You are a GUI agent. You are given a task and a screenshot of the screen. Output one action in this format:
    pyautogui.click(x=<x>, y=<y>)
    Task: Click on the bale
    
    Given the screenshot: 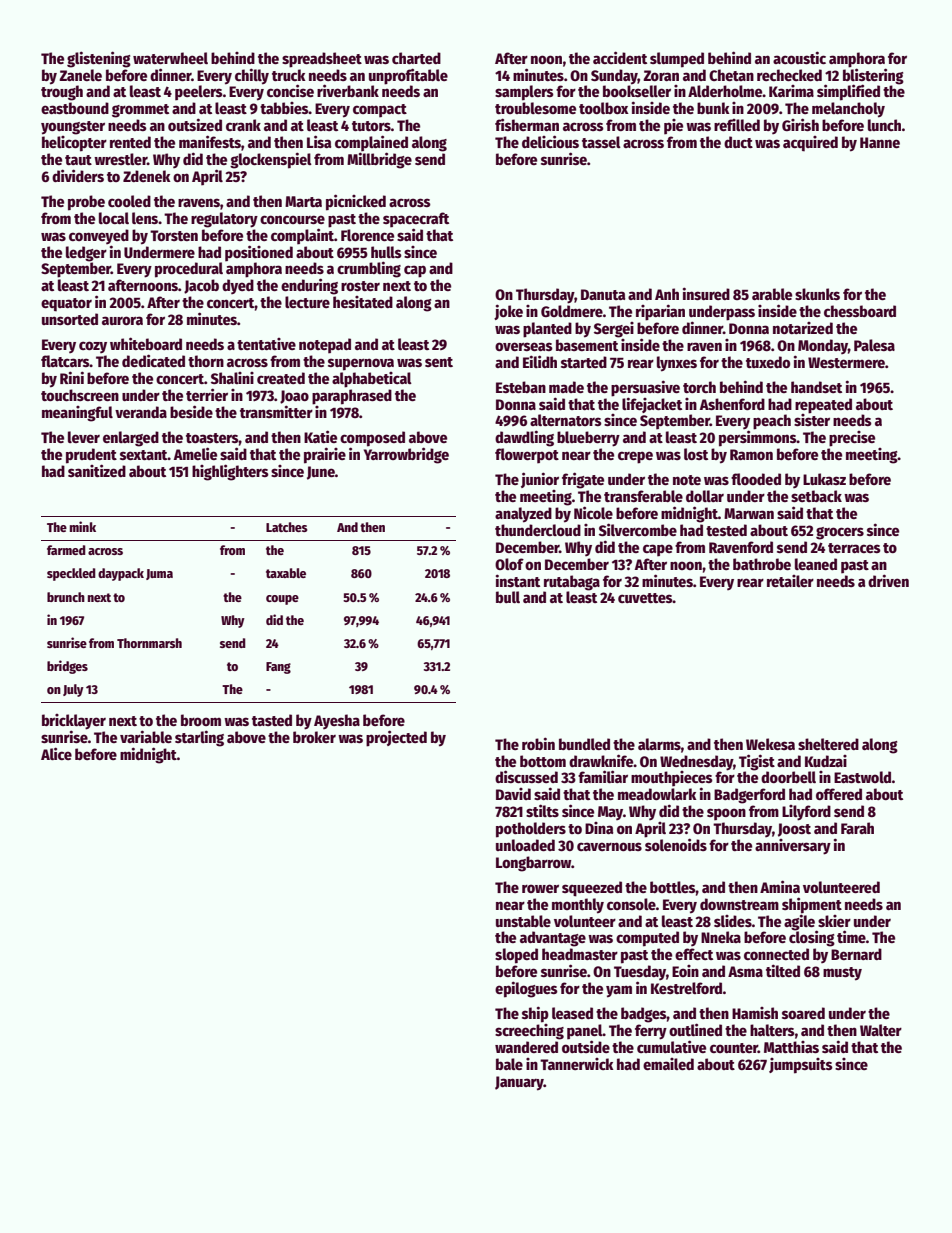 What is the action you would take?
    pyautogui.click(x=509, y=1064)
